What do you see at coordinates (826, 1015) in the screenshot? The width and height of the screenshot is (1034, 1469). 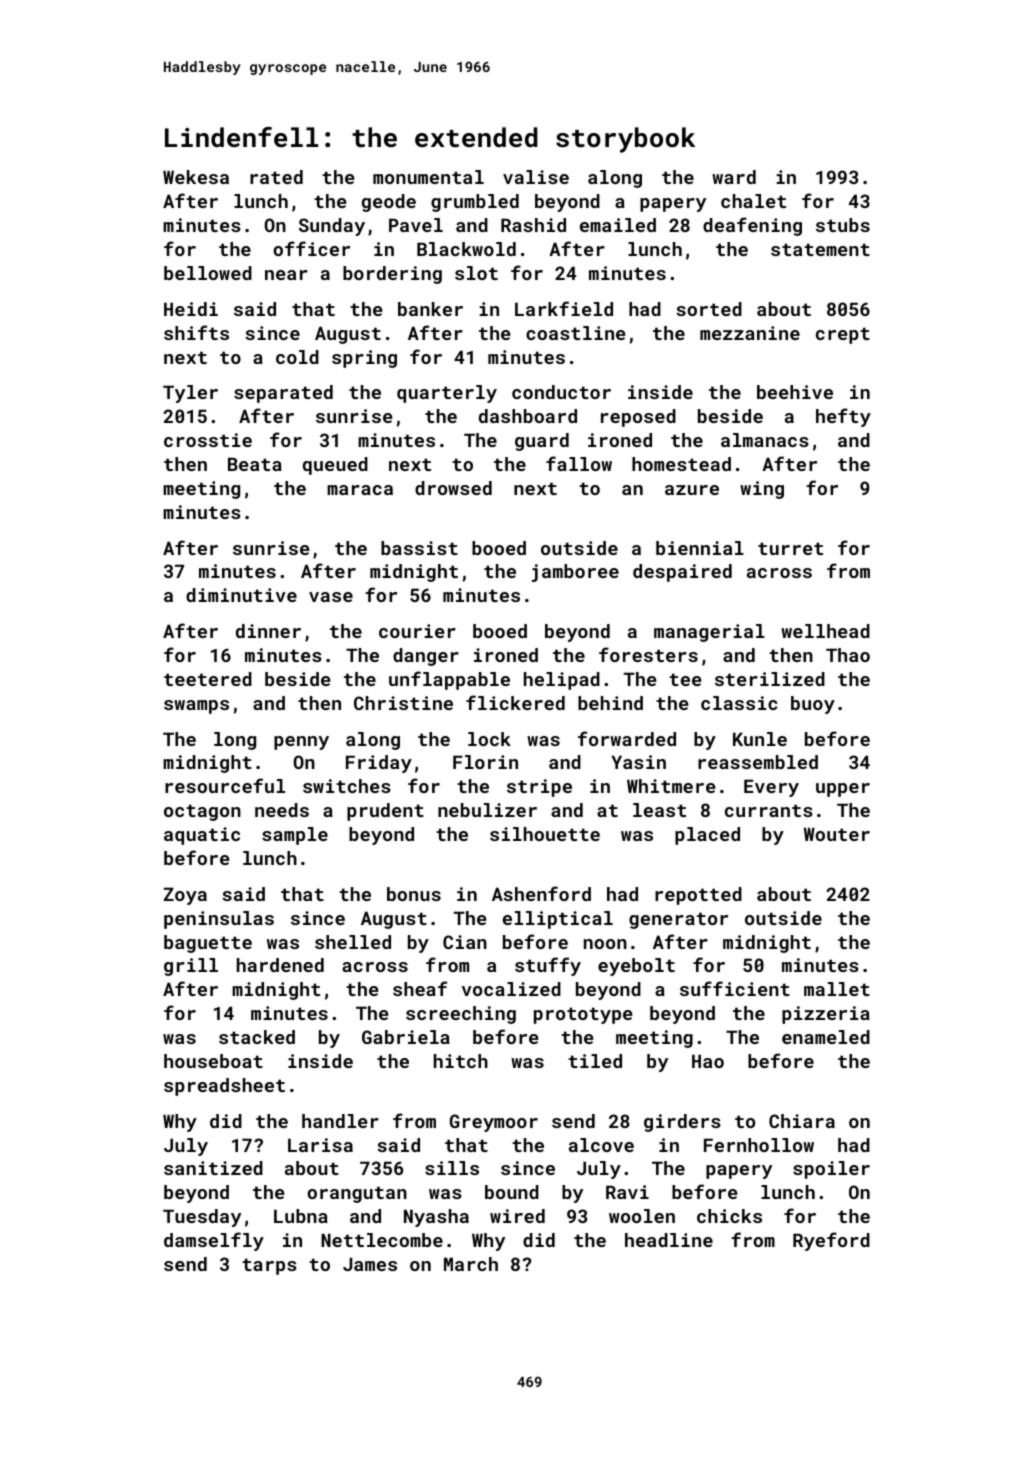 I see `pizzeria` at bounding box center [826, 1015].
